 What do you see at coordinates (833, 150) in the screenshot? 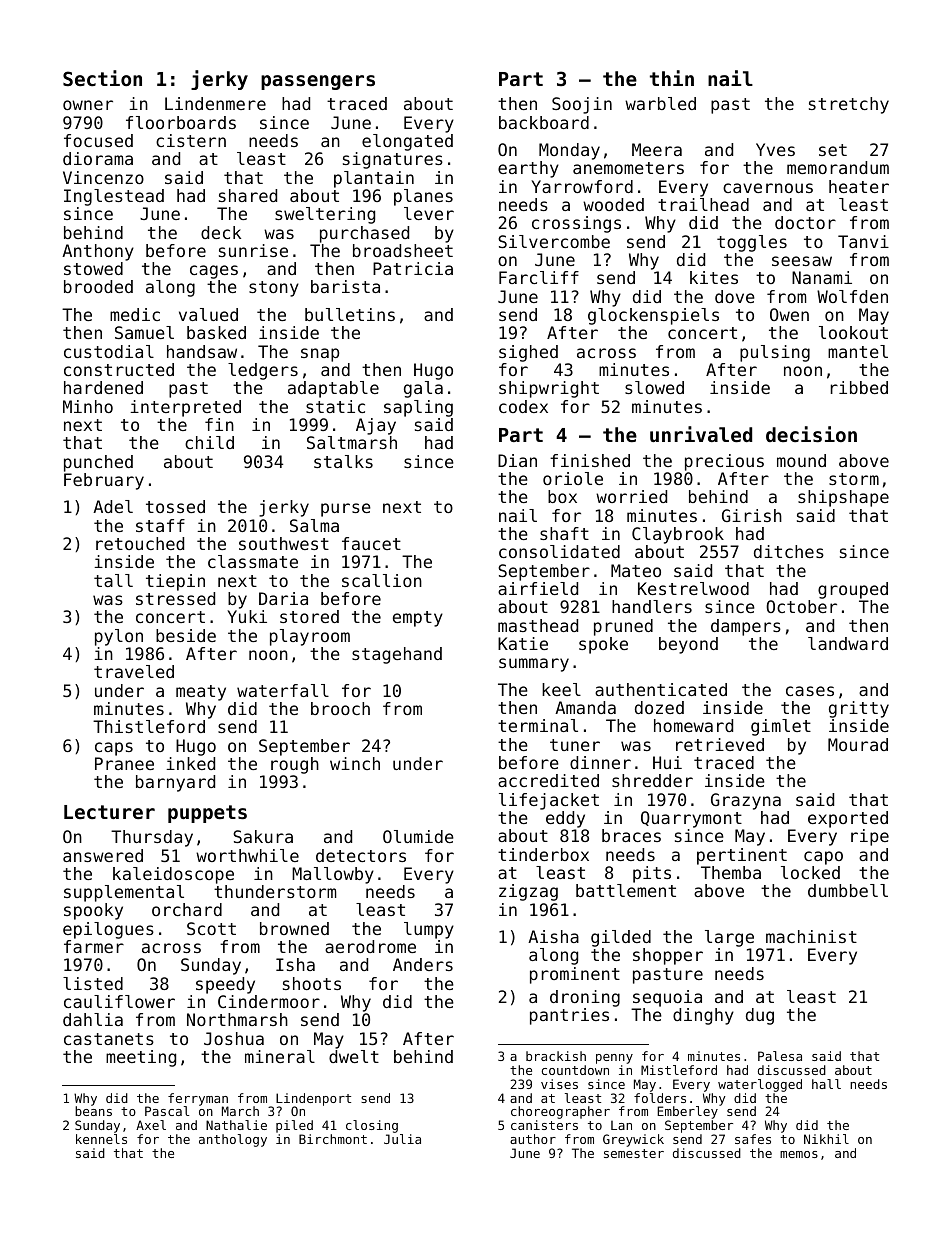
I see `set` at bounding box center [833, 150].
